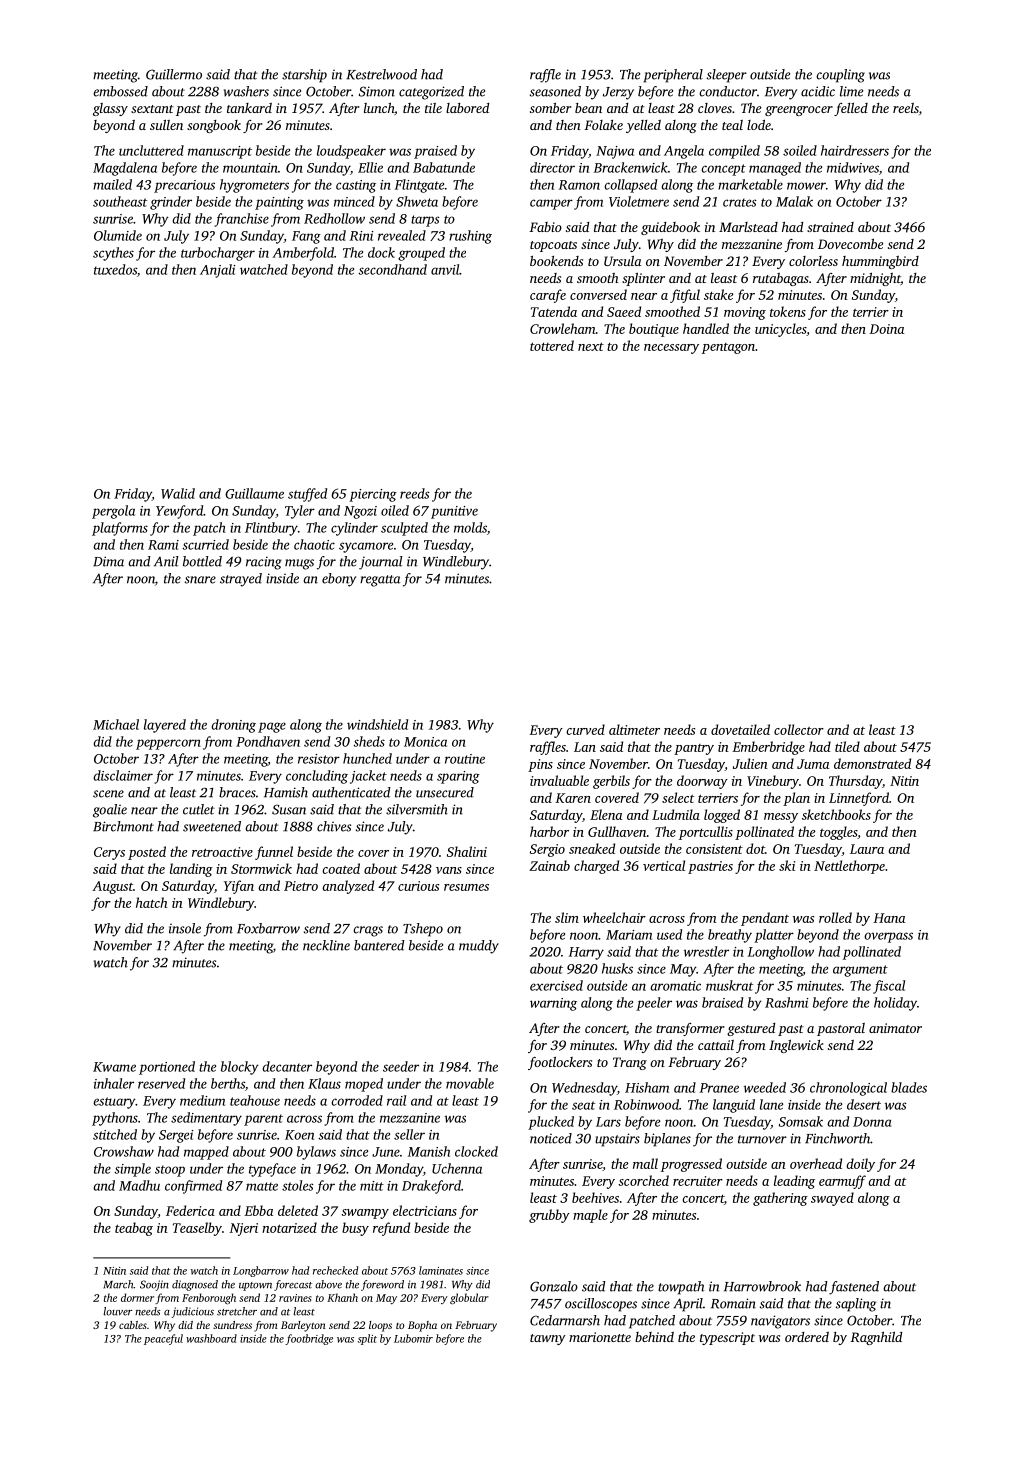  What do you see at coordinates (396, 1100) in the screenshot?
I see `rail` at bounding box center [396, 1100].
